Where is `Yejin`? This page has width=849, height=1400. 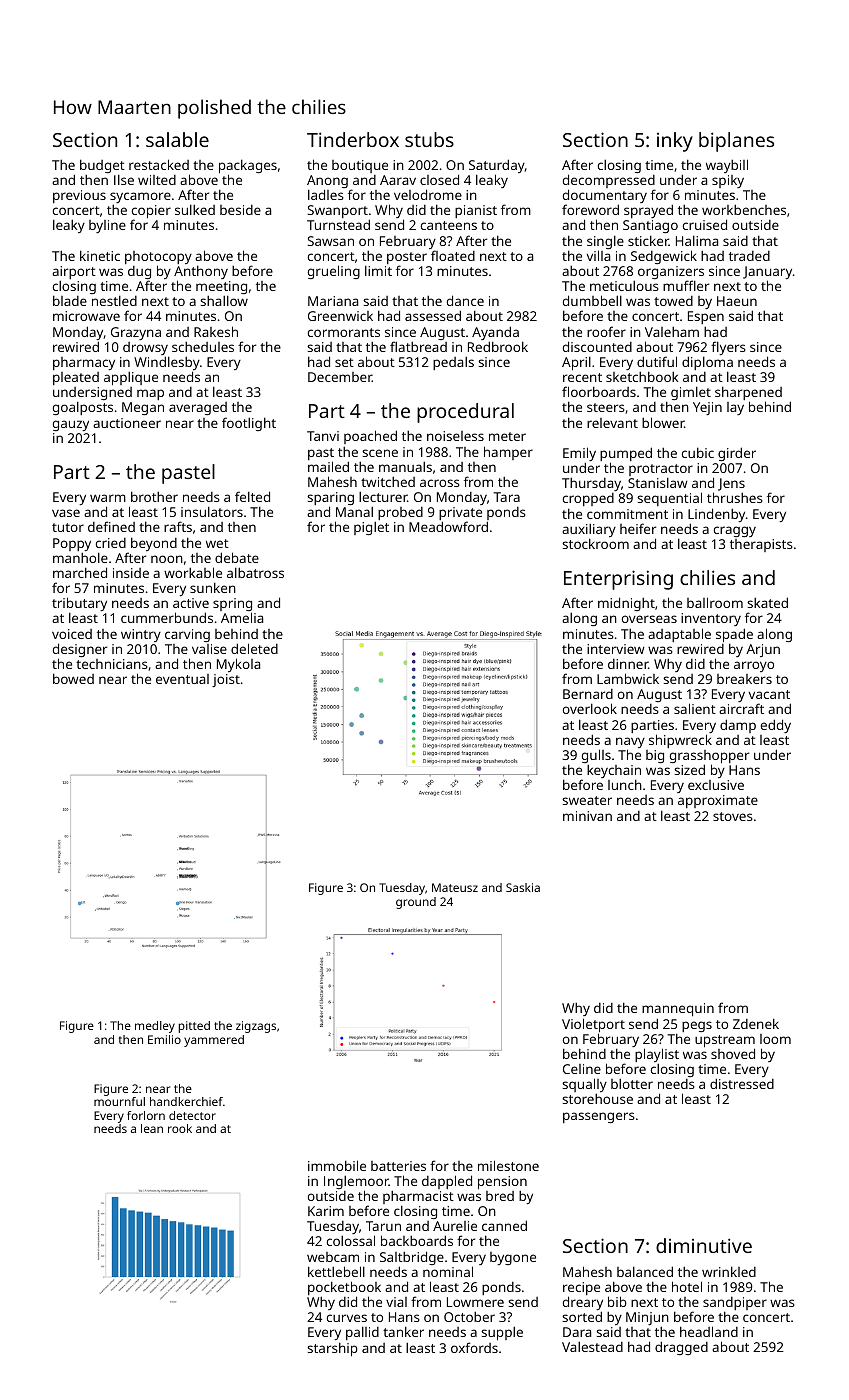 Yejin is located at coordinates (707, 408).
